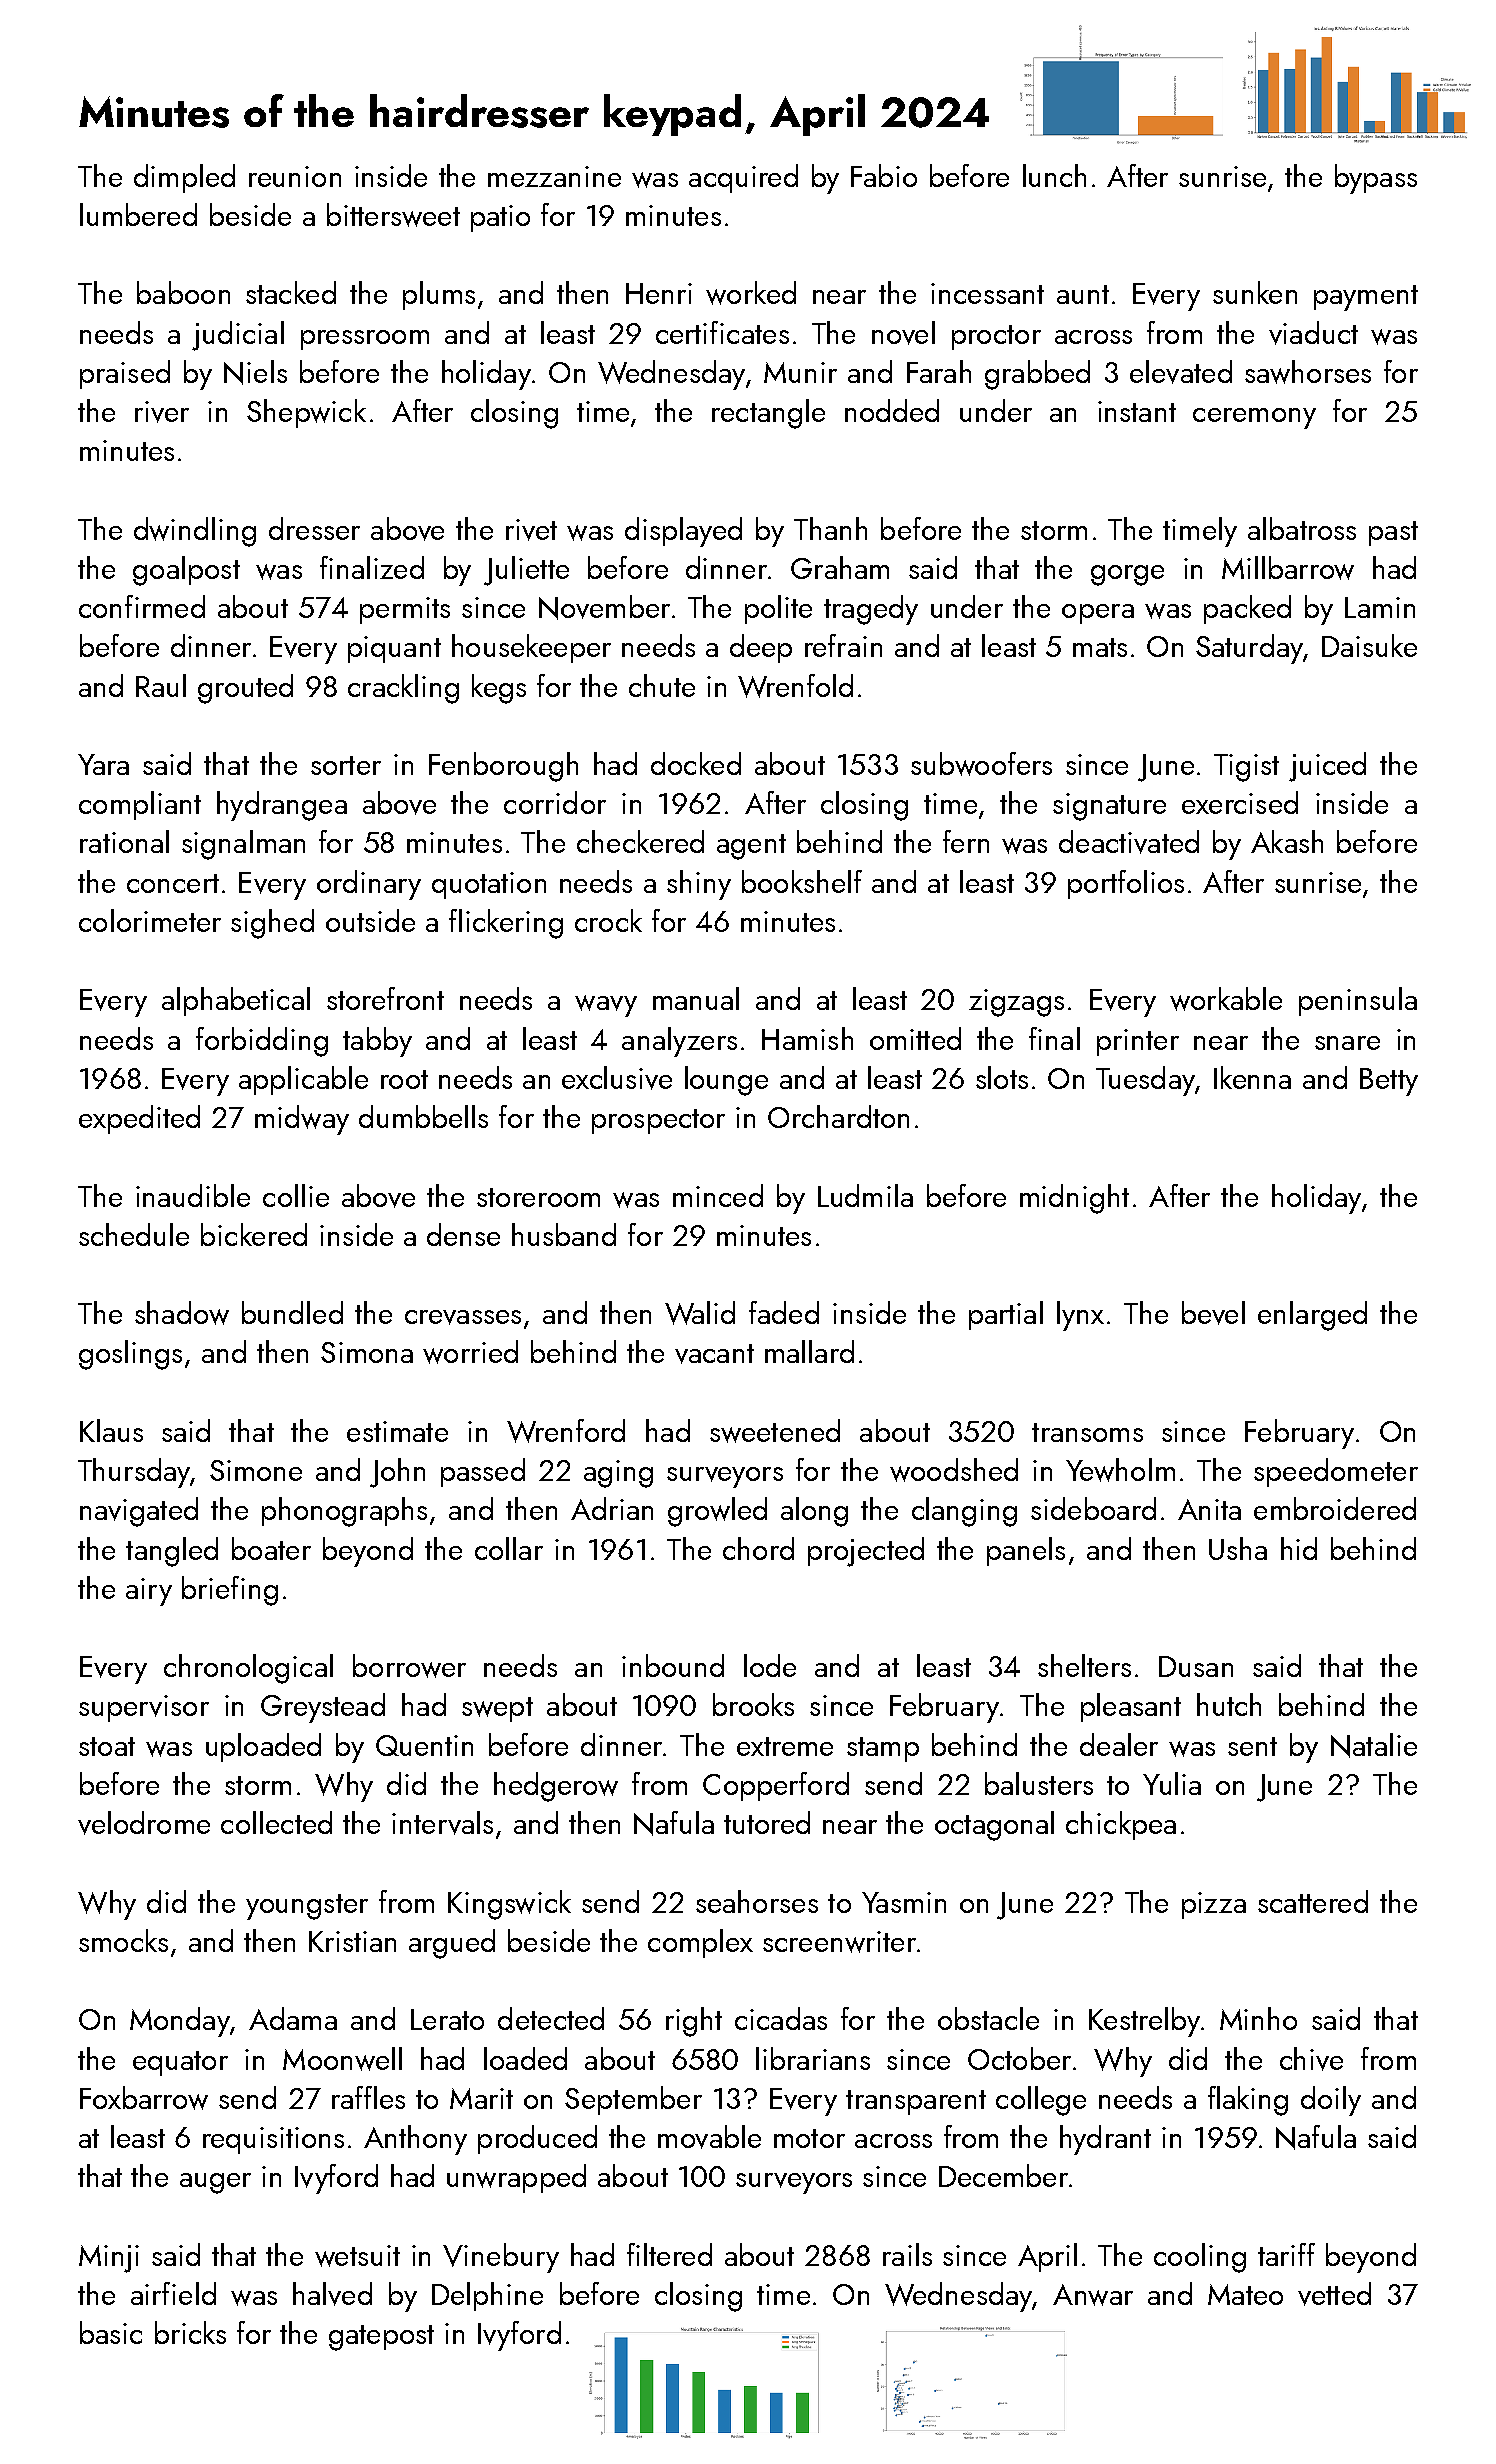  What do you see at coordinates (743, 178) in the document?
I see `acquired` at bounding box center [743, 178].
